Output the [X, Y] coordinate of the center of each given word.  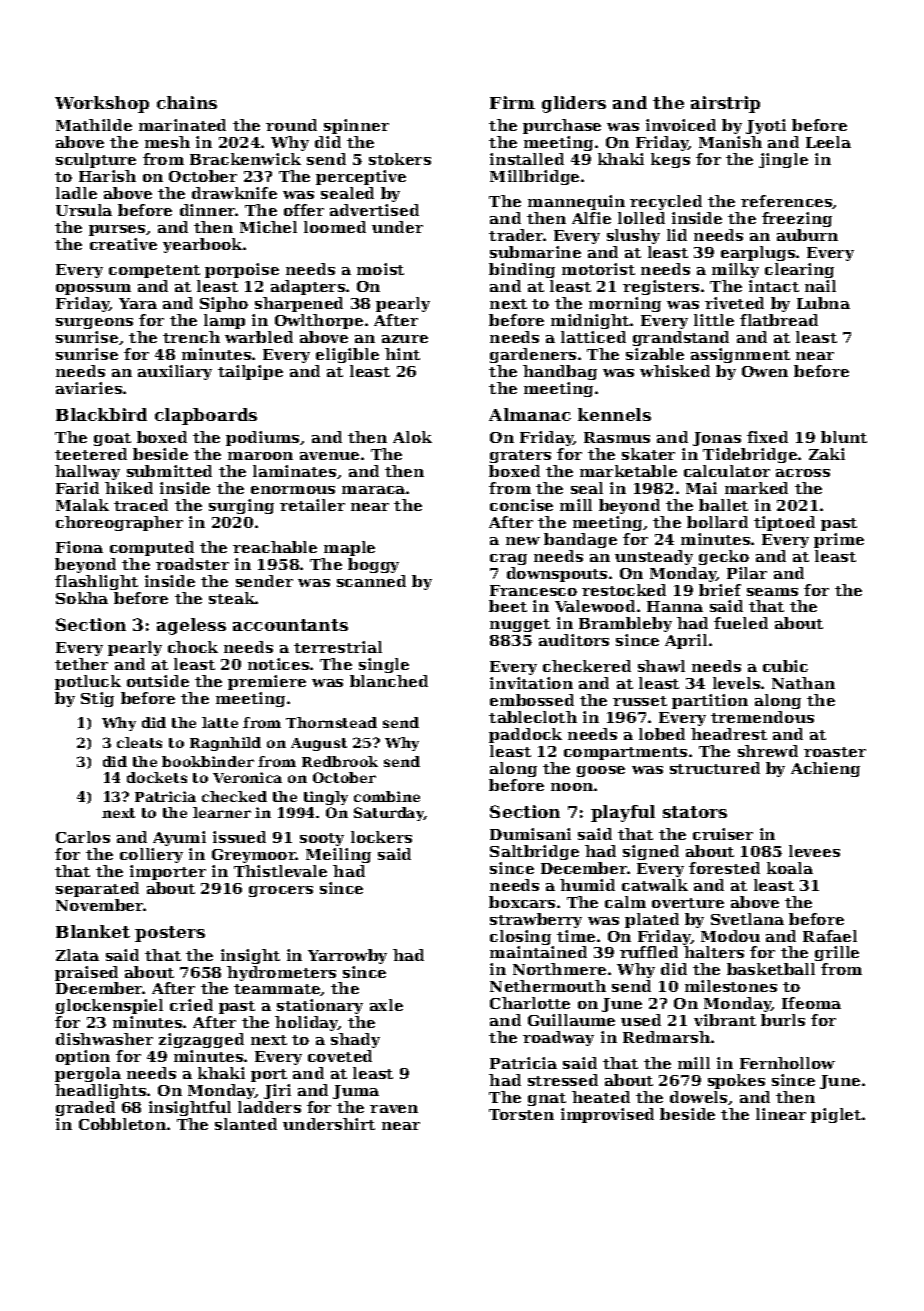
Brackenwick [245, 159]
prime [839, 540]
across [803, 473]
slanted [246, 1124]
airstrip [725, 104]
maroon [260, 456]
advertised [374, 210]
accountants [290, 625]
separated [97, 889]
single [384, 665]
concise [521, 505]
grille [837, 953]
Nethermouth [548, 986]
